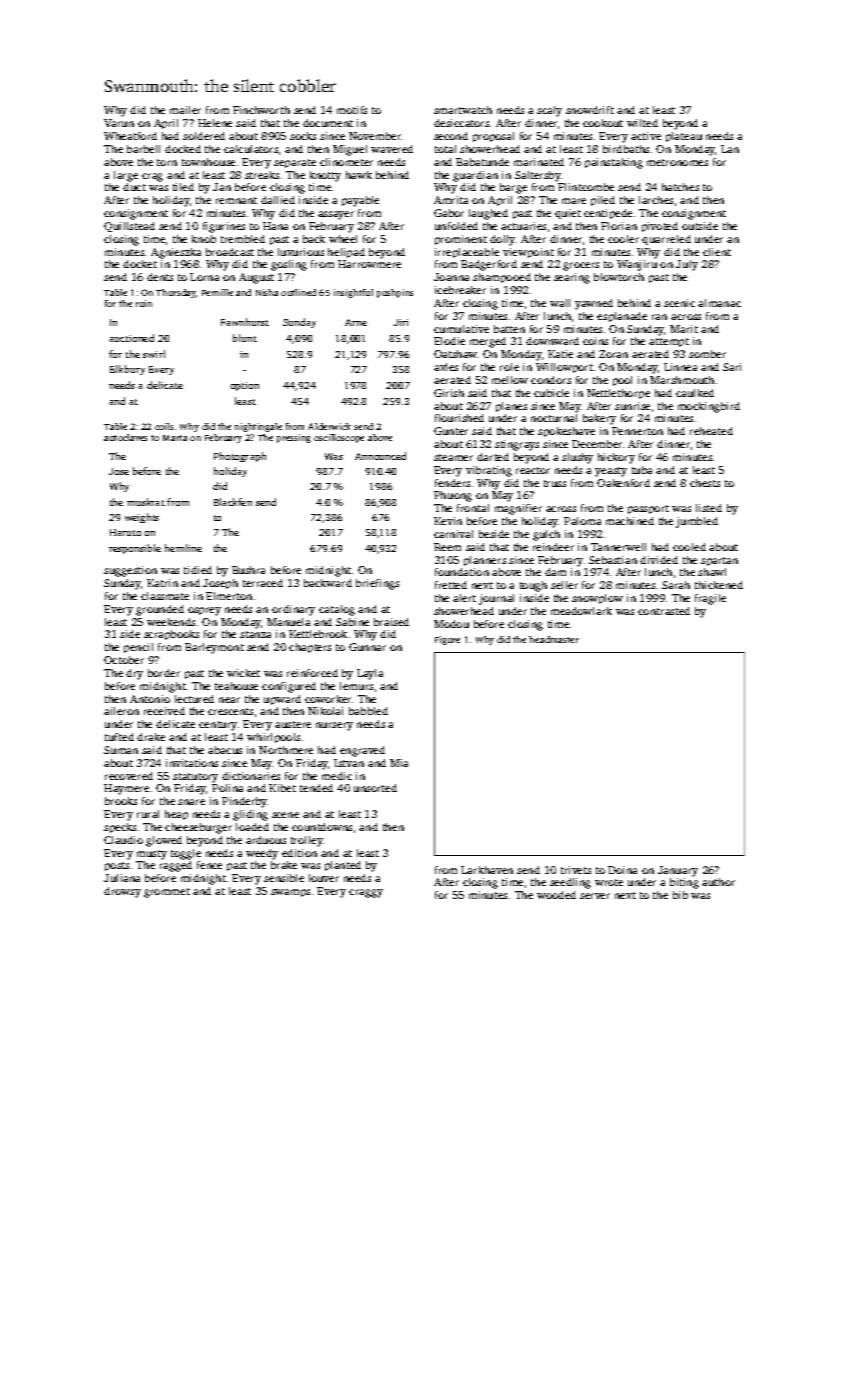 This screenshot has width=849, height=1400. What do you see at coordinates (328, 123) in the screenshot?
I see `document` at bounding box center [328, 123].
